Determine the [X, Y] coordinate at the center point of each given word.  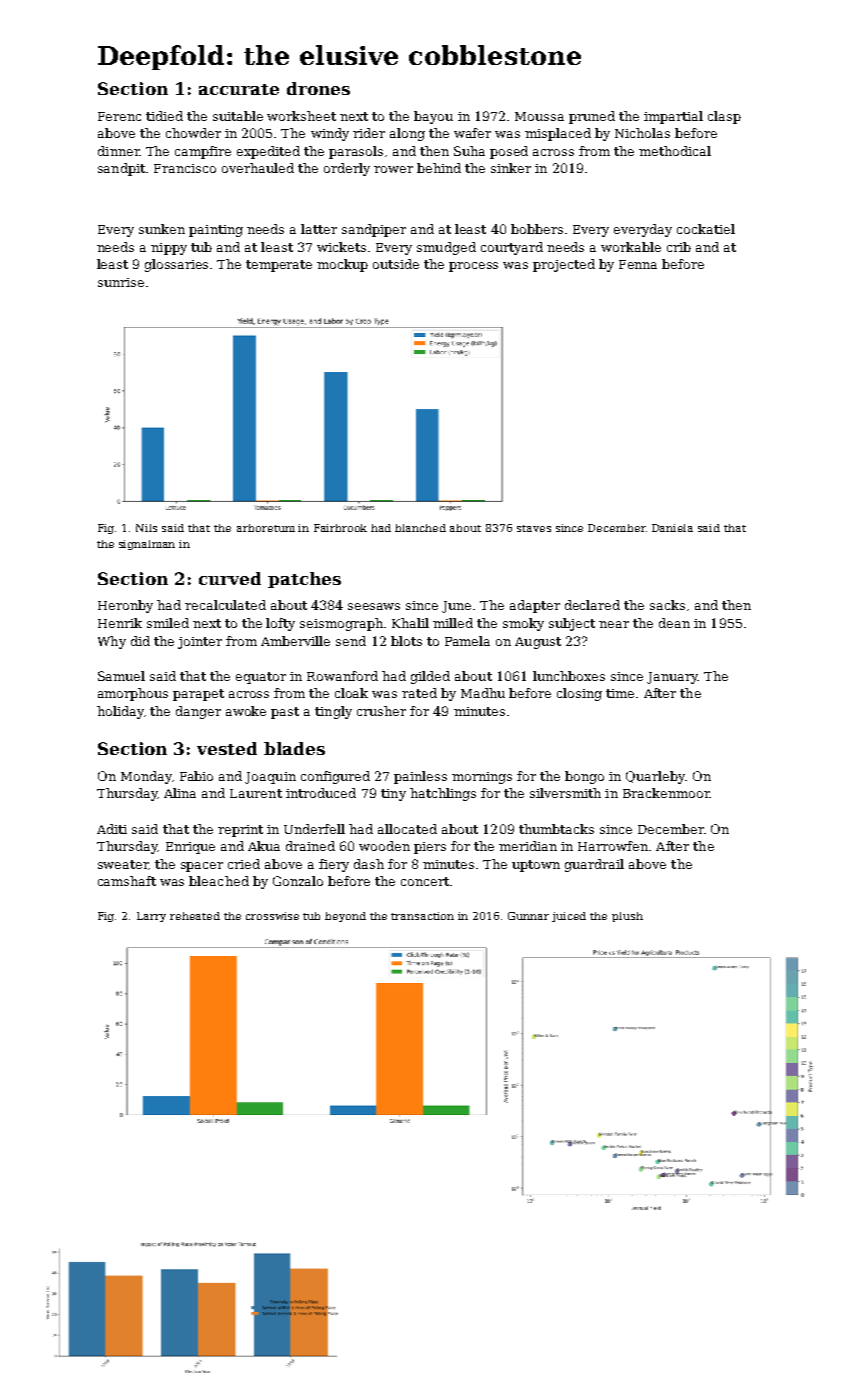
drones [318, 88]
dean [674, 623]
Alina [180, 793]
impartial [673, 117]
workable [631, 247]
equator [261, 678]
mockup [342, 265]
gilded [430, 677]
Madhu [483, 693]
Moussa [539, 116]
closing [579, 694]
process [473, 267]
